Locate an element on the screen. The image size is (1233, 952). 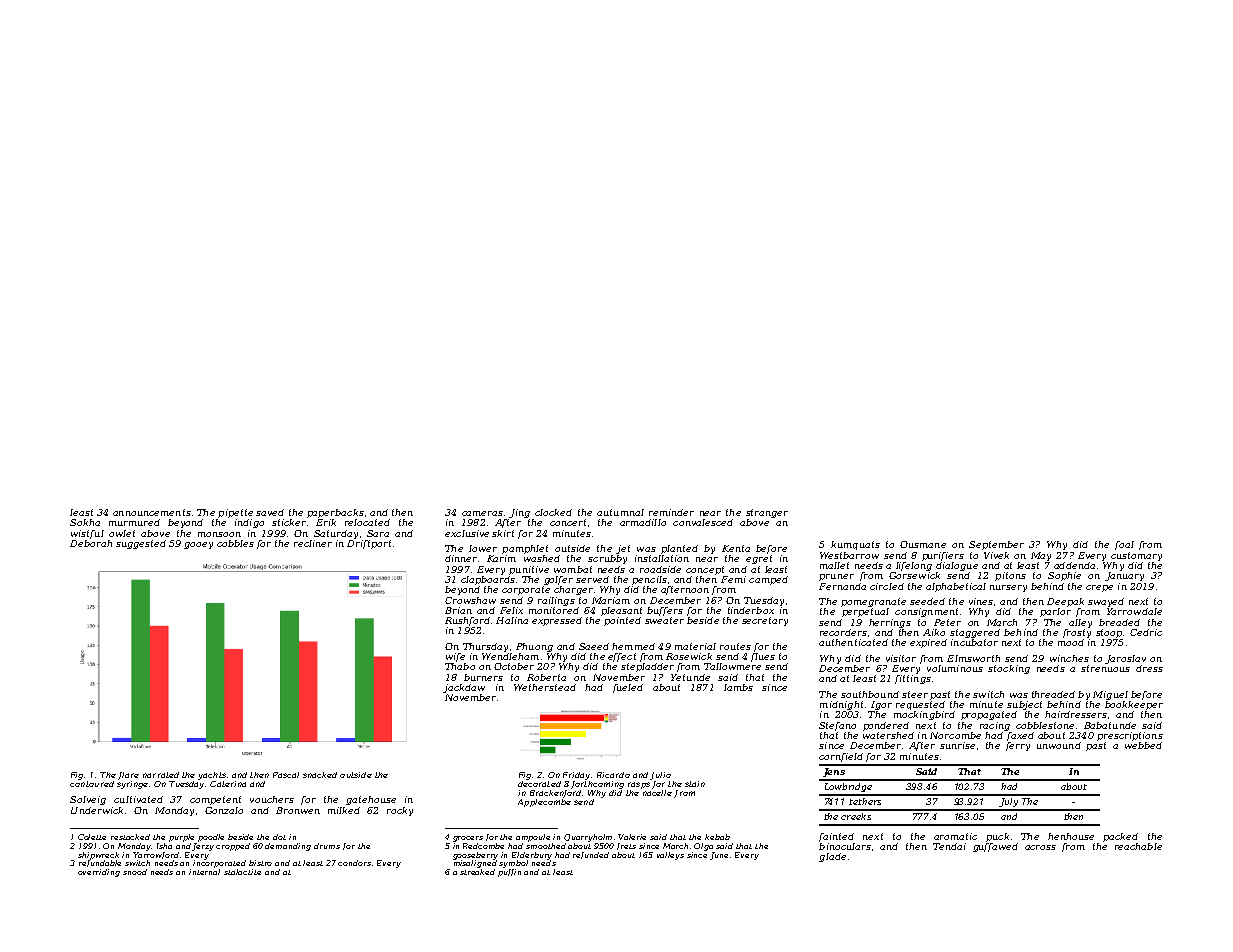
puffin is located at coordinates (509, 873).
